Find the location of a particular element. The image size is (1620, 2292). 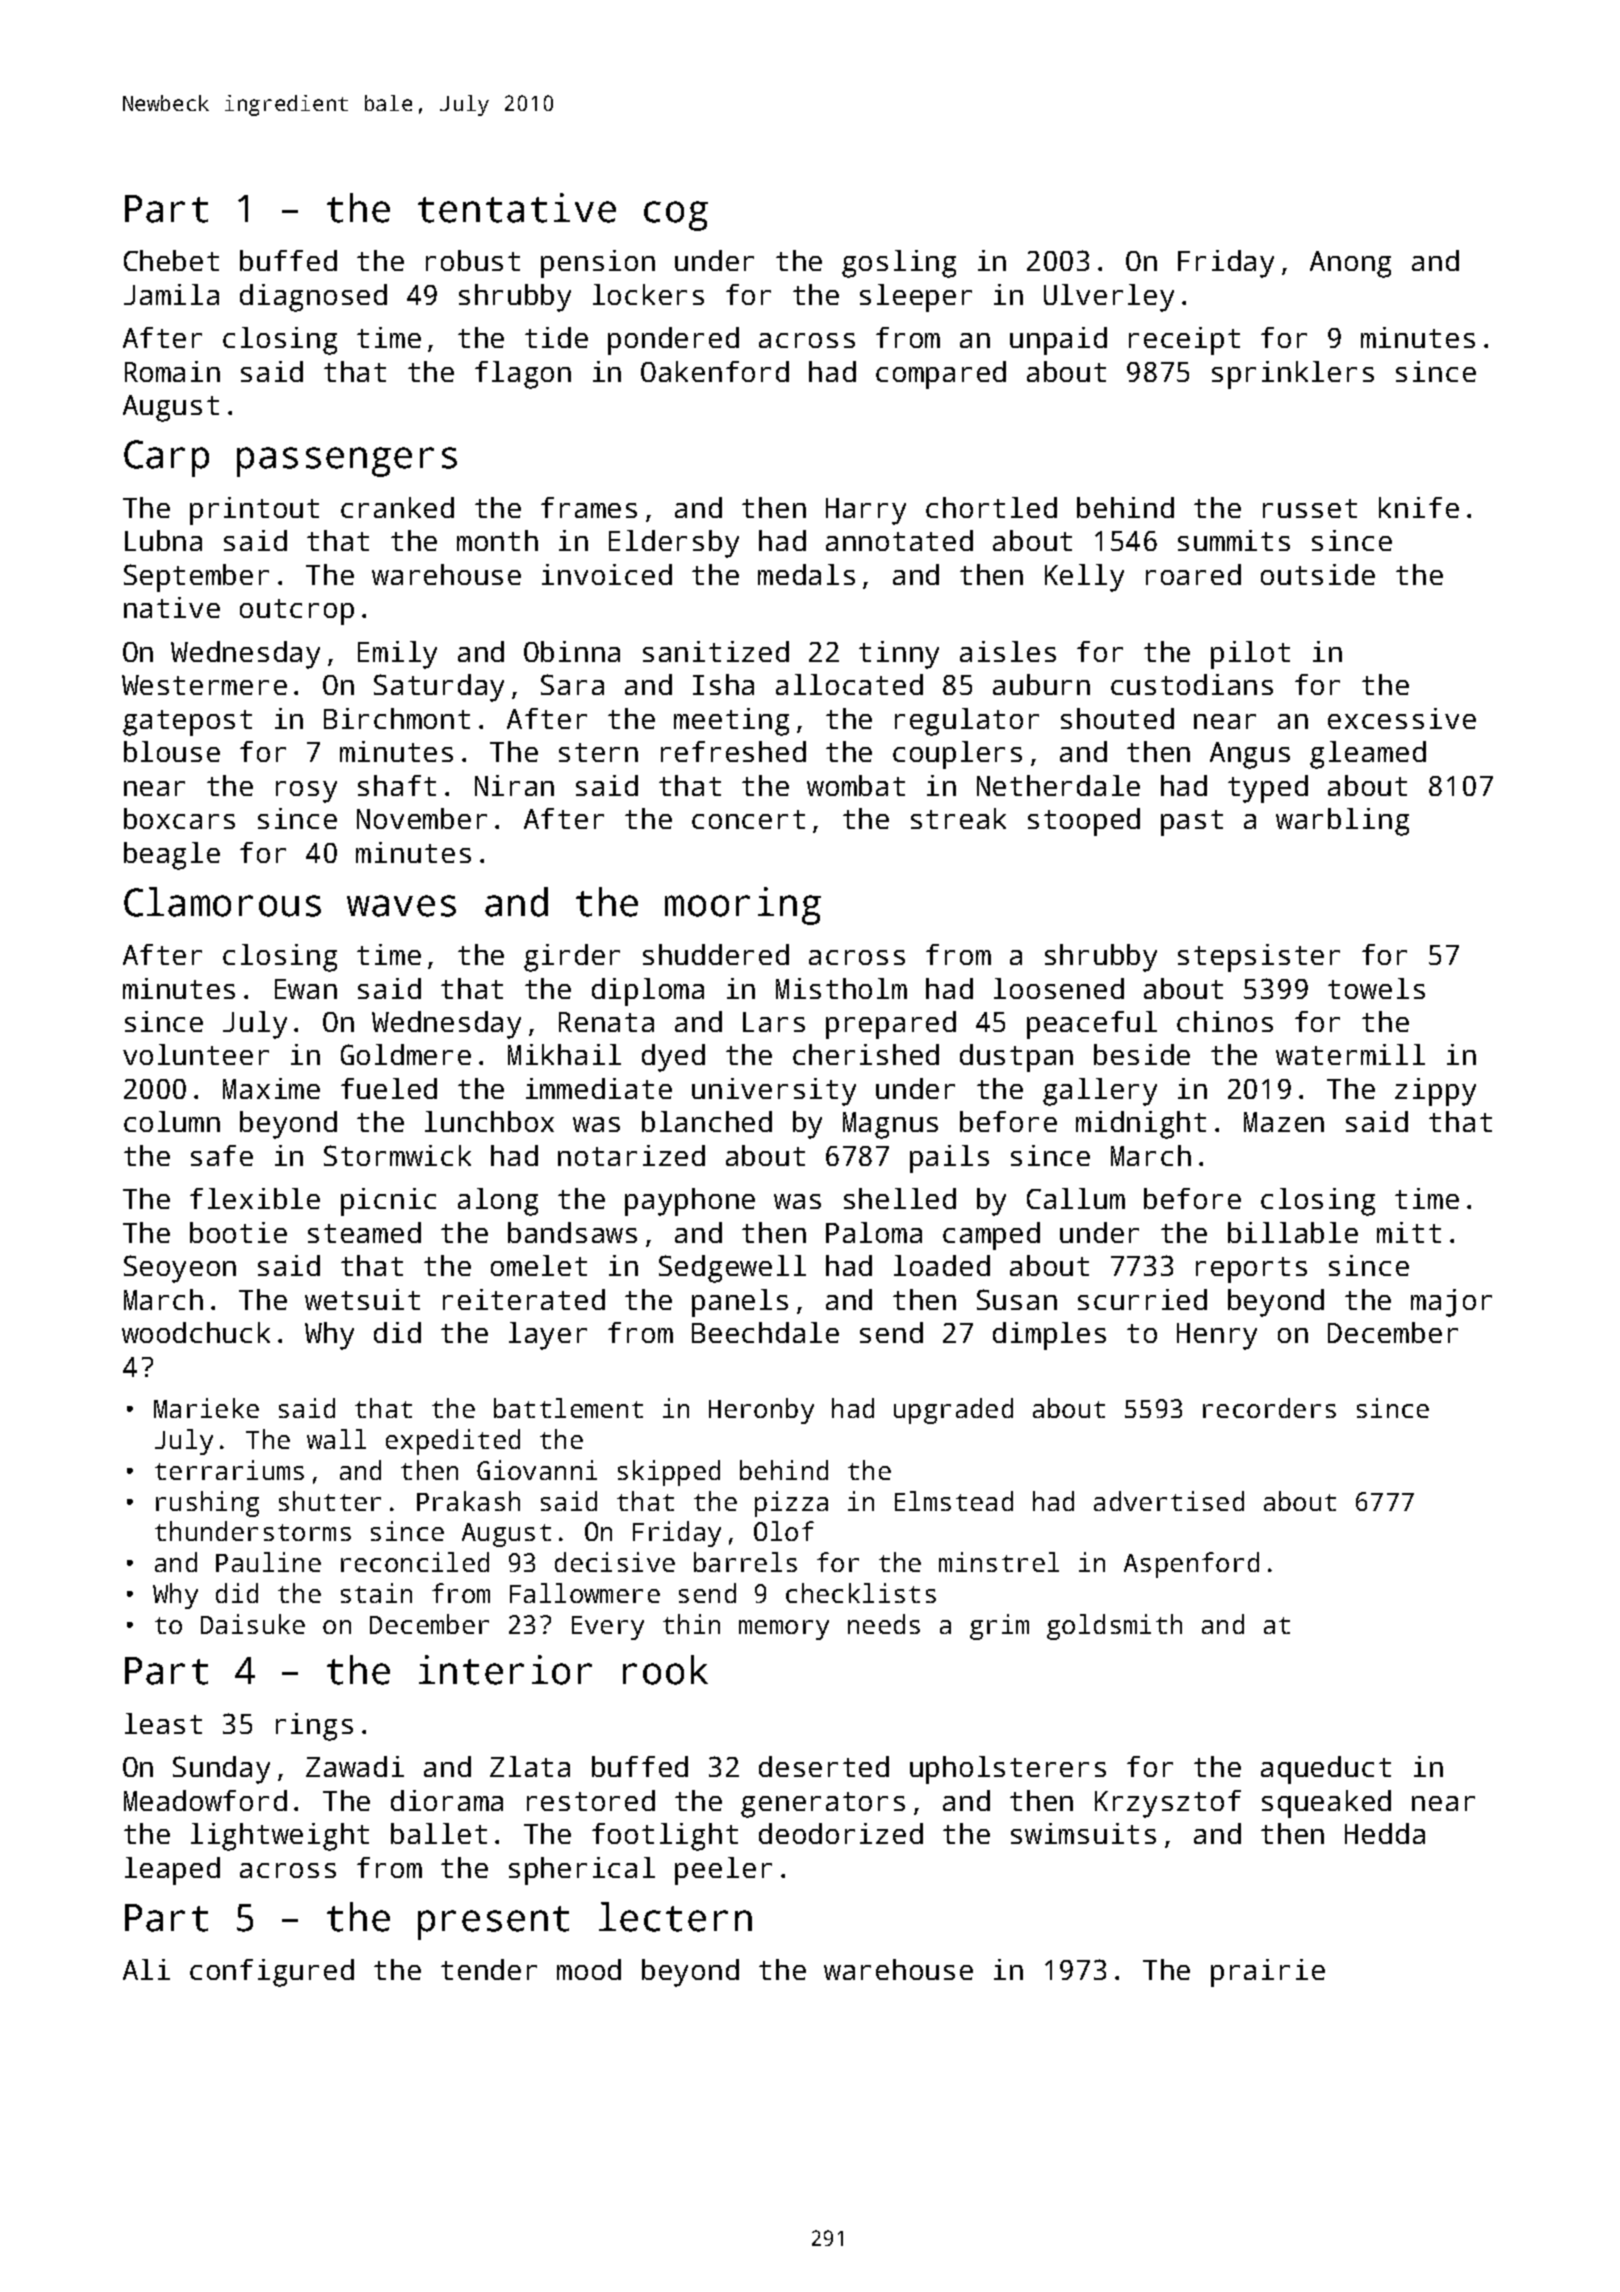

sleeper is located at coordinates (916, 298).
